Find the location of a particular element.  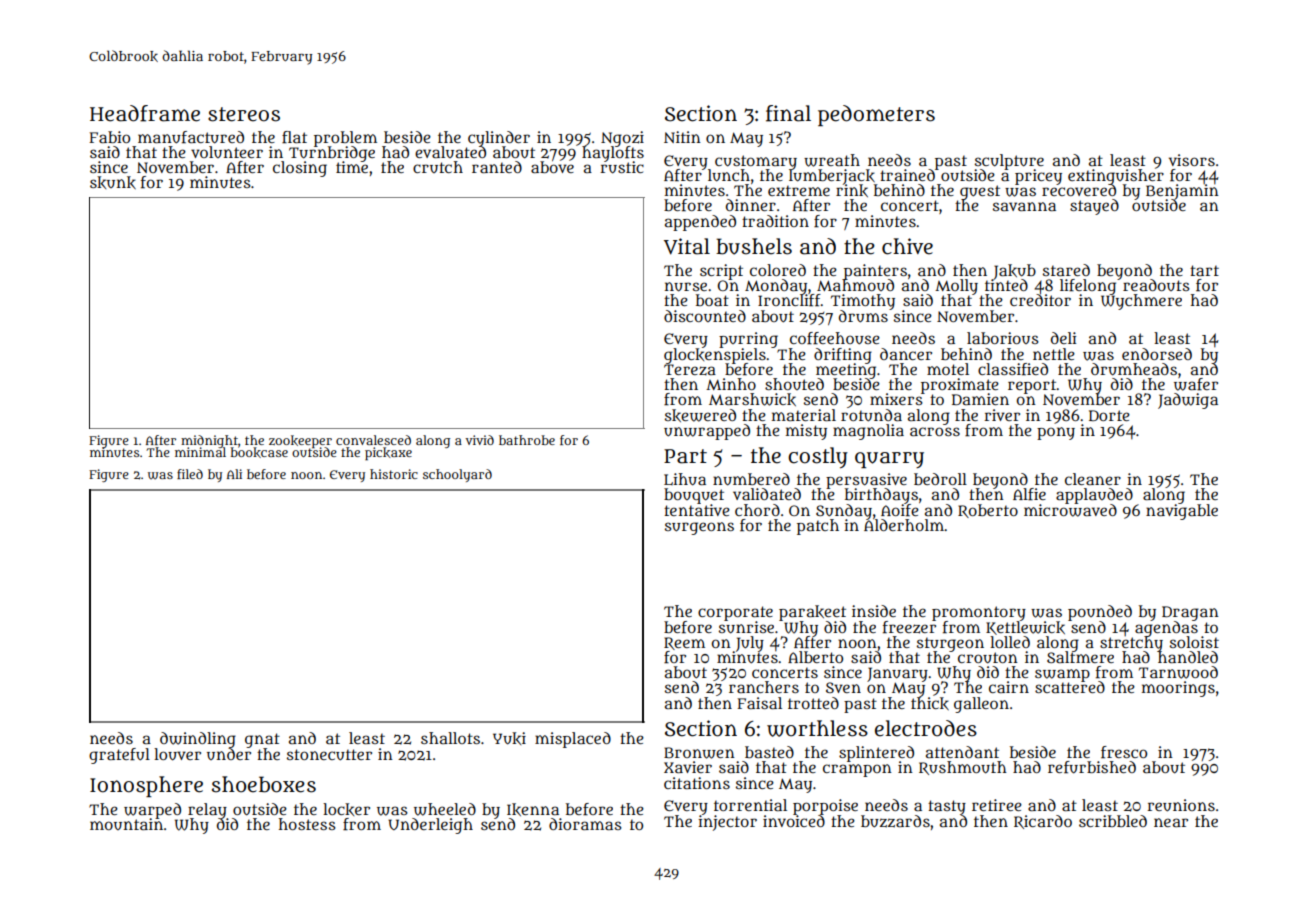

convalesced is located at coordinates (373, 440).
